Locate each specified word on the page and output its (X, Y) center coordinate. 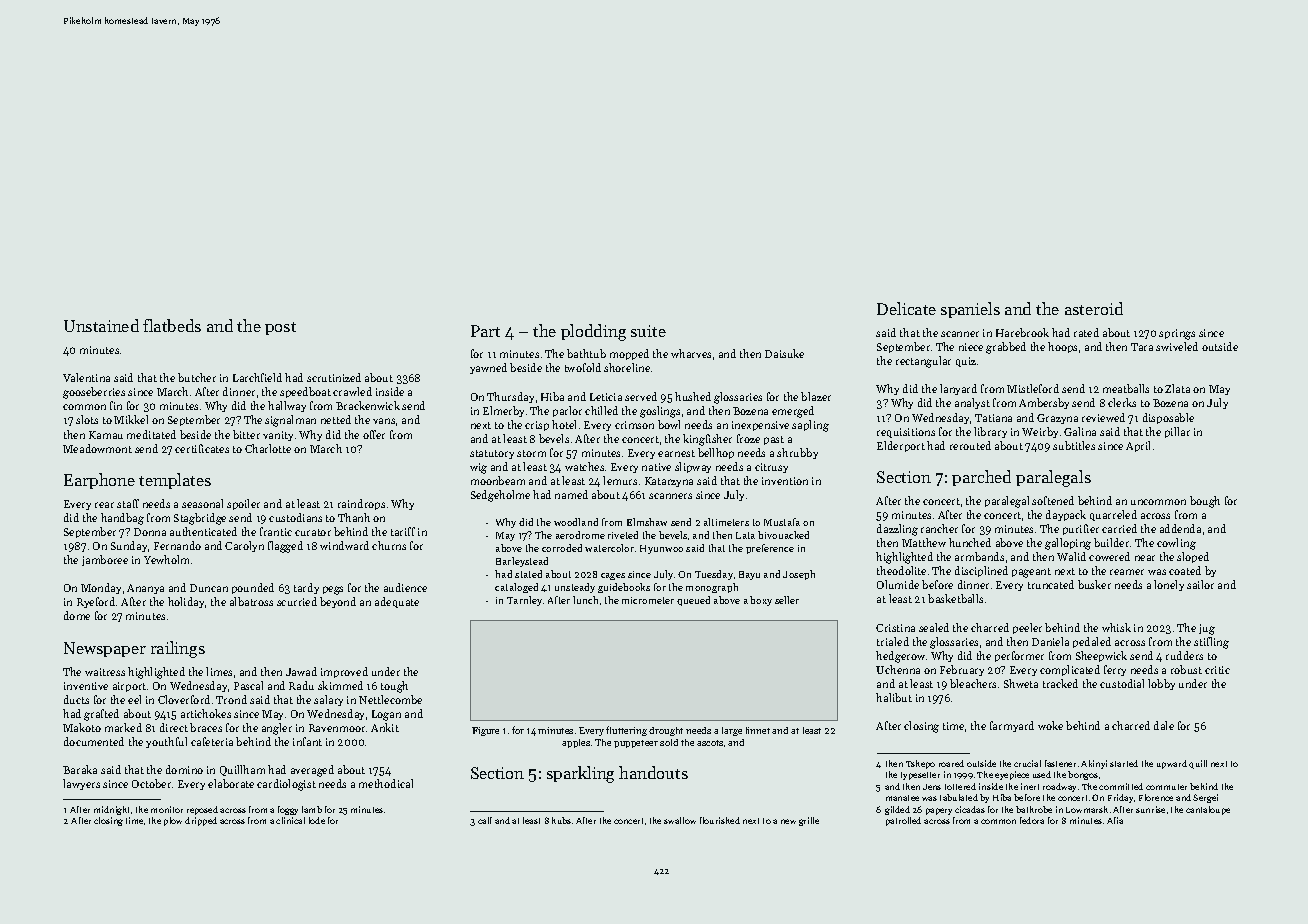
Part (485, 331)
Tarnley (524, 601)
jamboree (105, 560)
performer (1019, 656)
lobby (1161, 684)
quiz (966, 362)
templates (175, 481)
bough (1205, 502)
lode (317, 820)
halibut (894, 697)
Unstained (101, 325)
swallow (680, 820)
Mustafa (782, 522)
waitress (105, 672)
